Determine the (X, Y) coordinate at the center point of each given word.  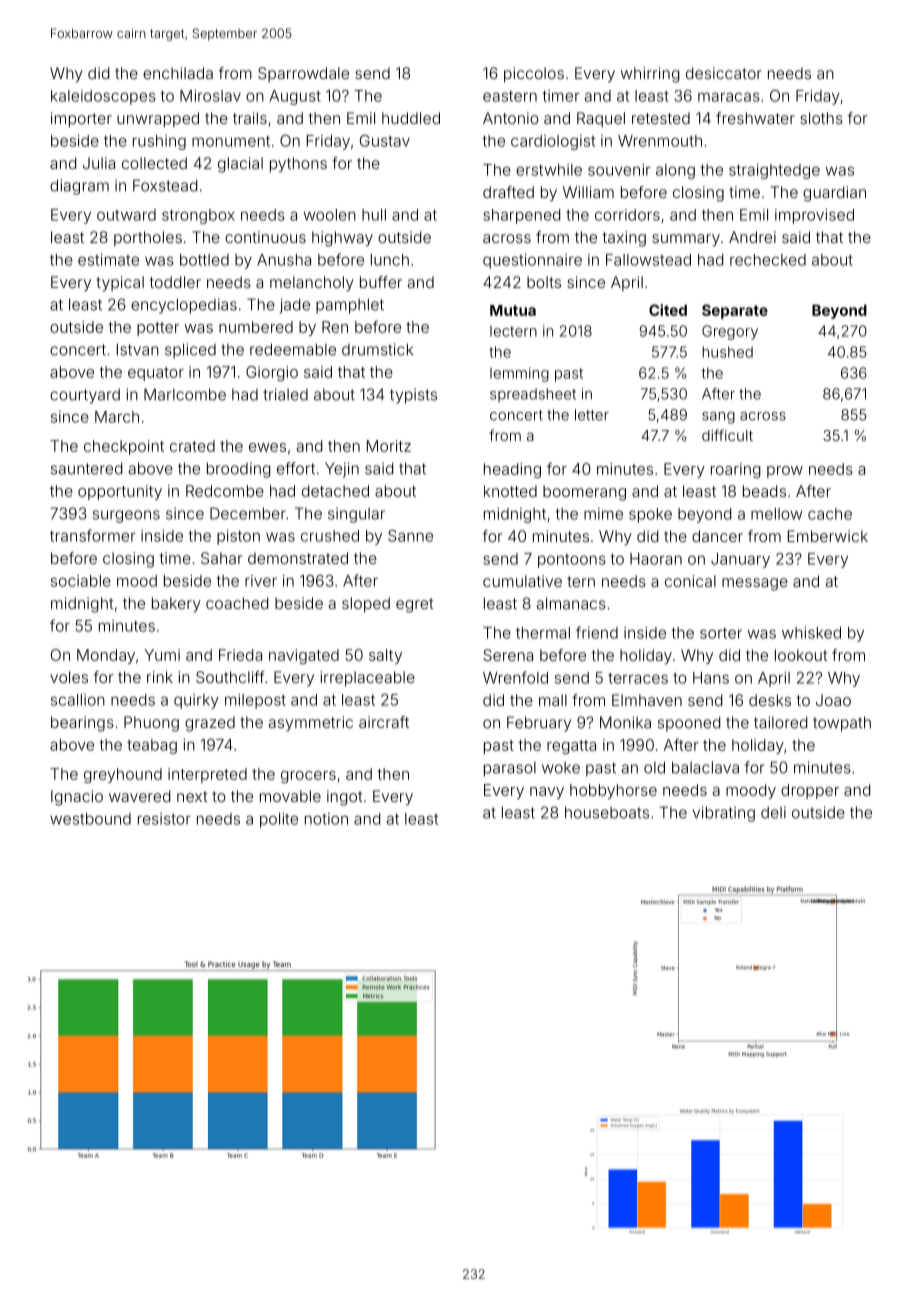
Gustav (385, 141)
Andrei (752, 237)
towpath (842, 724)
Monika (625, 722)
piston (238, 537)
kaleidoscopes (103, 97)
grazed (210, 724)
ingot (345, 798)
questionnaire (532, 261)
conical (690, 581)
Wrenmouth (660, 141)
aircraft (384, 722)
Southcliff (230, 677)
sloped (366, 604)
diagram (79, 187)
